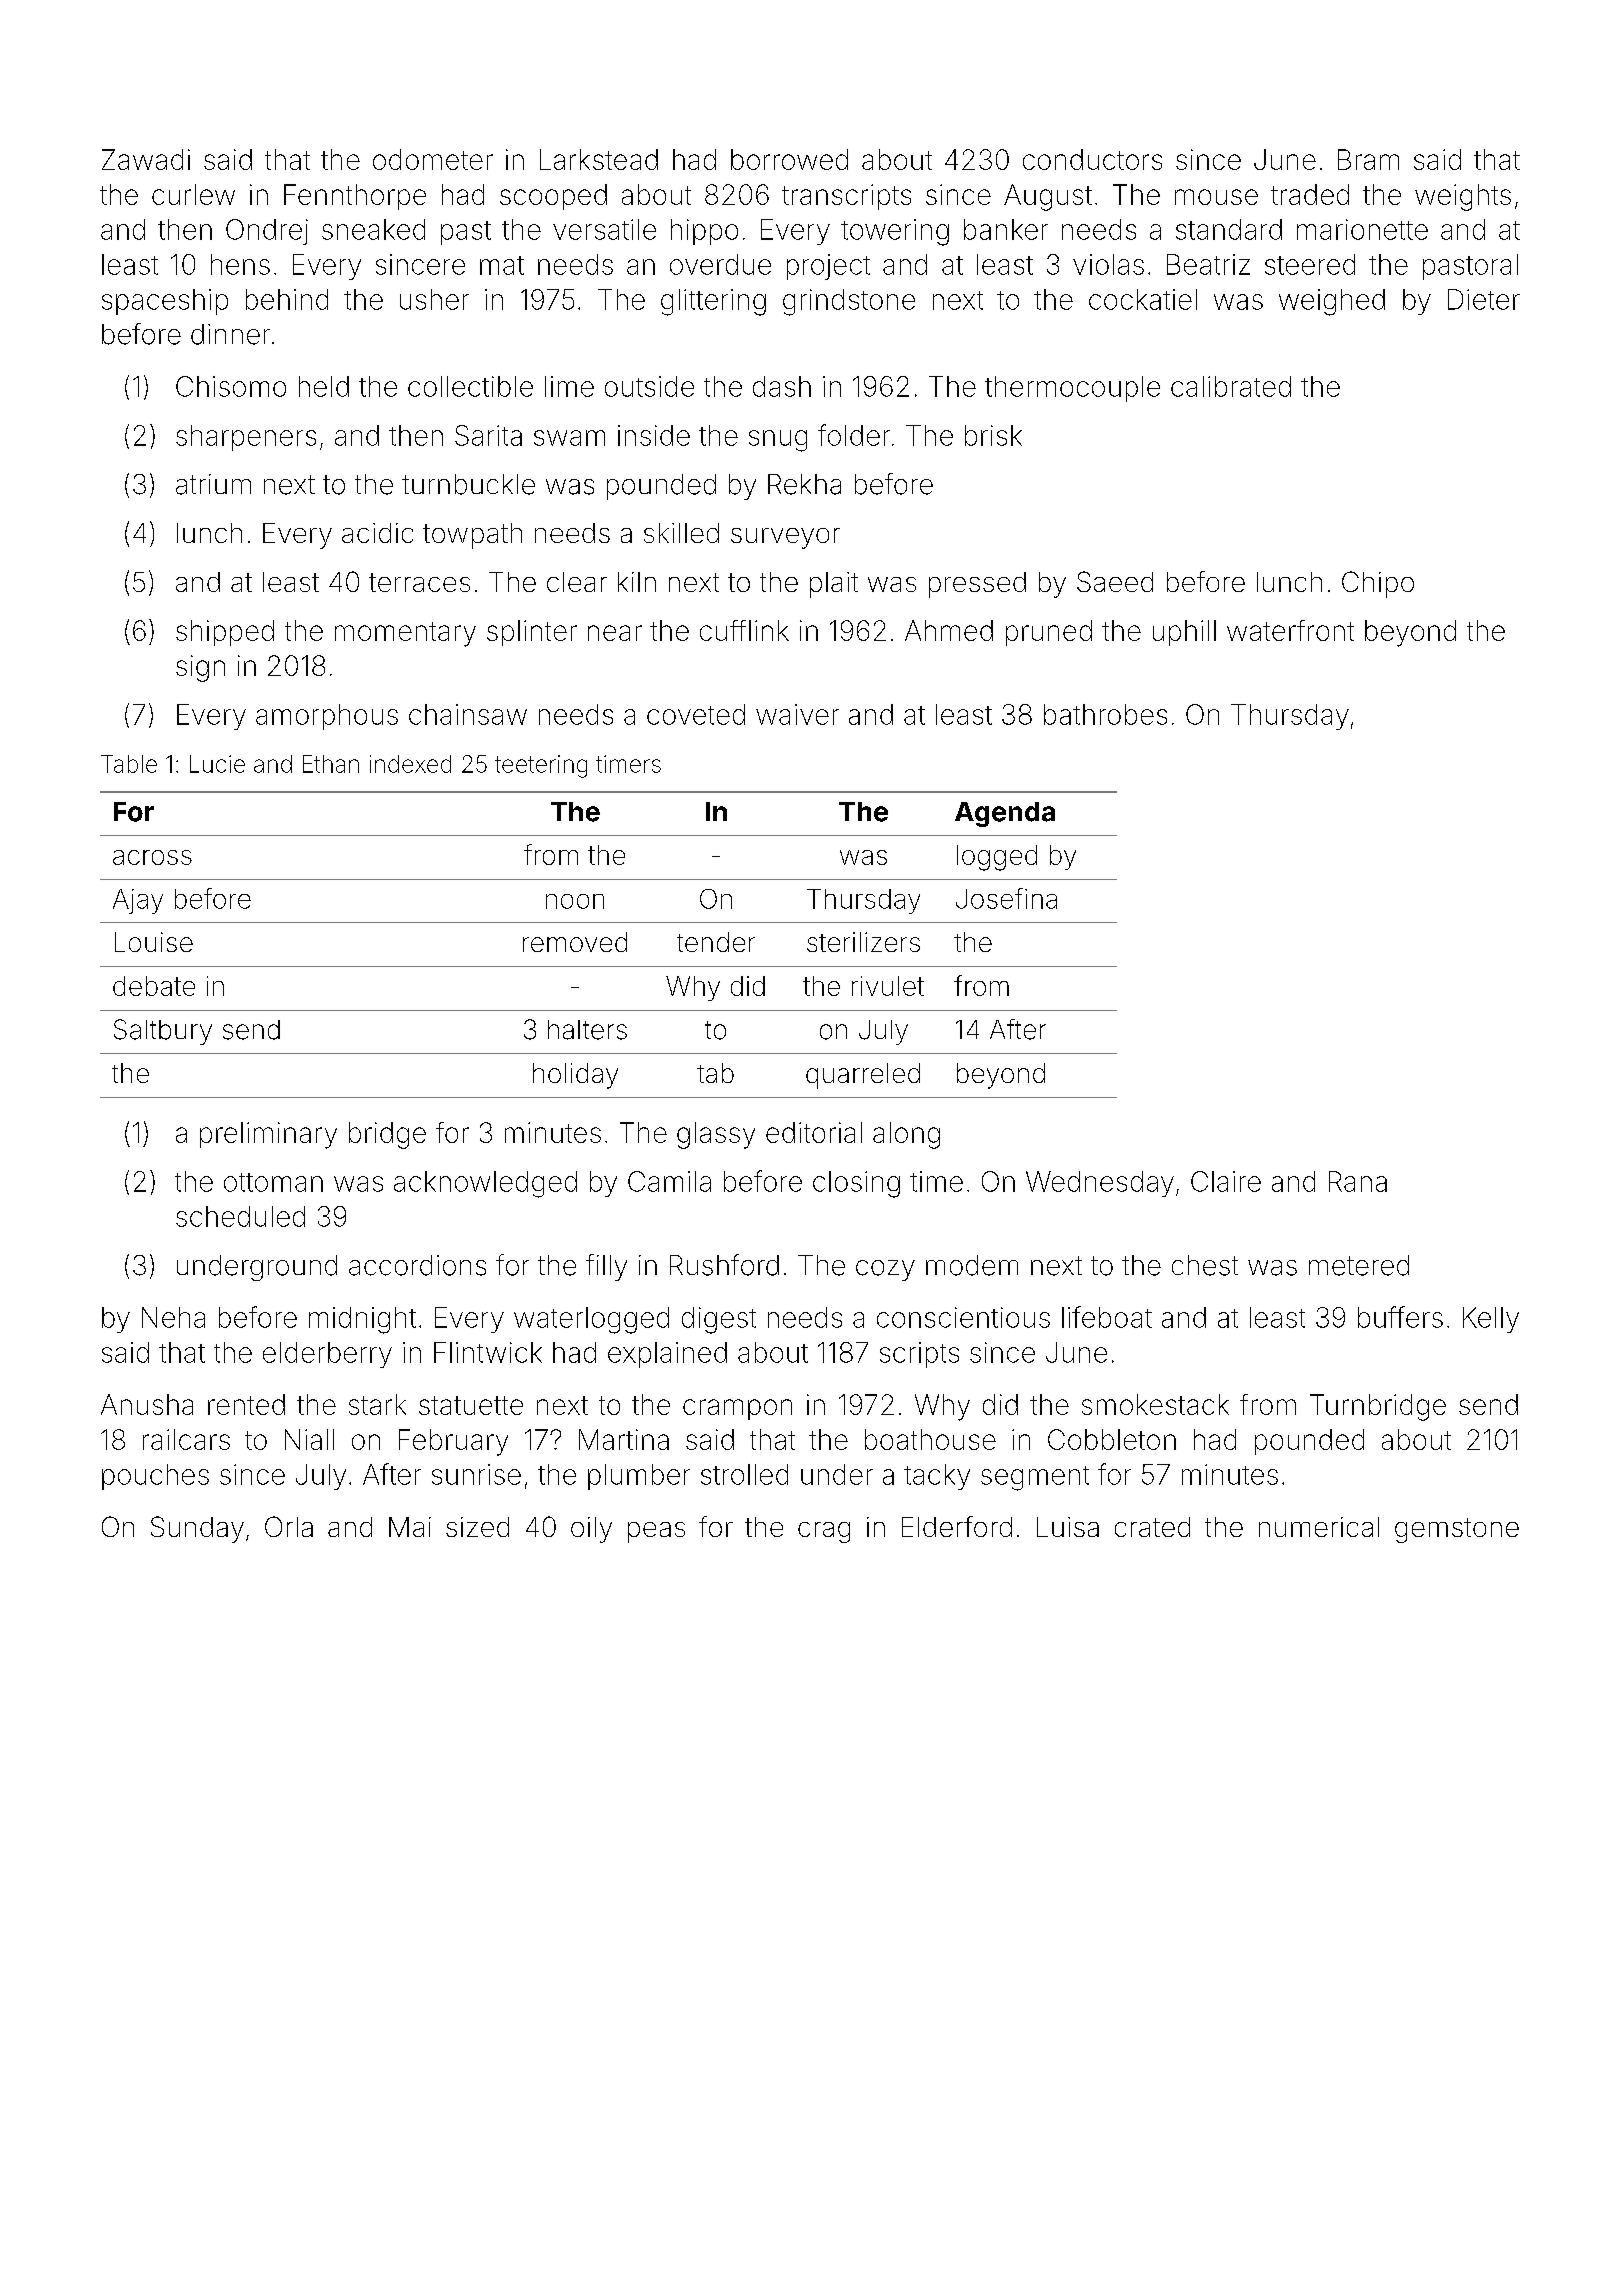 This screenshot has height=2292, width=1620. What do you see at coordinates (1378, 584) in the screenshot?
I see `Chipo` at bounding box center [1378, 584].
